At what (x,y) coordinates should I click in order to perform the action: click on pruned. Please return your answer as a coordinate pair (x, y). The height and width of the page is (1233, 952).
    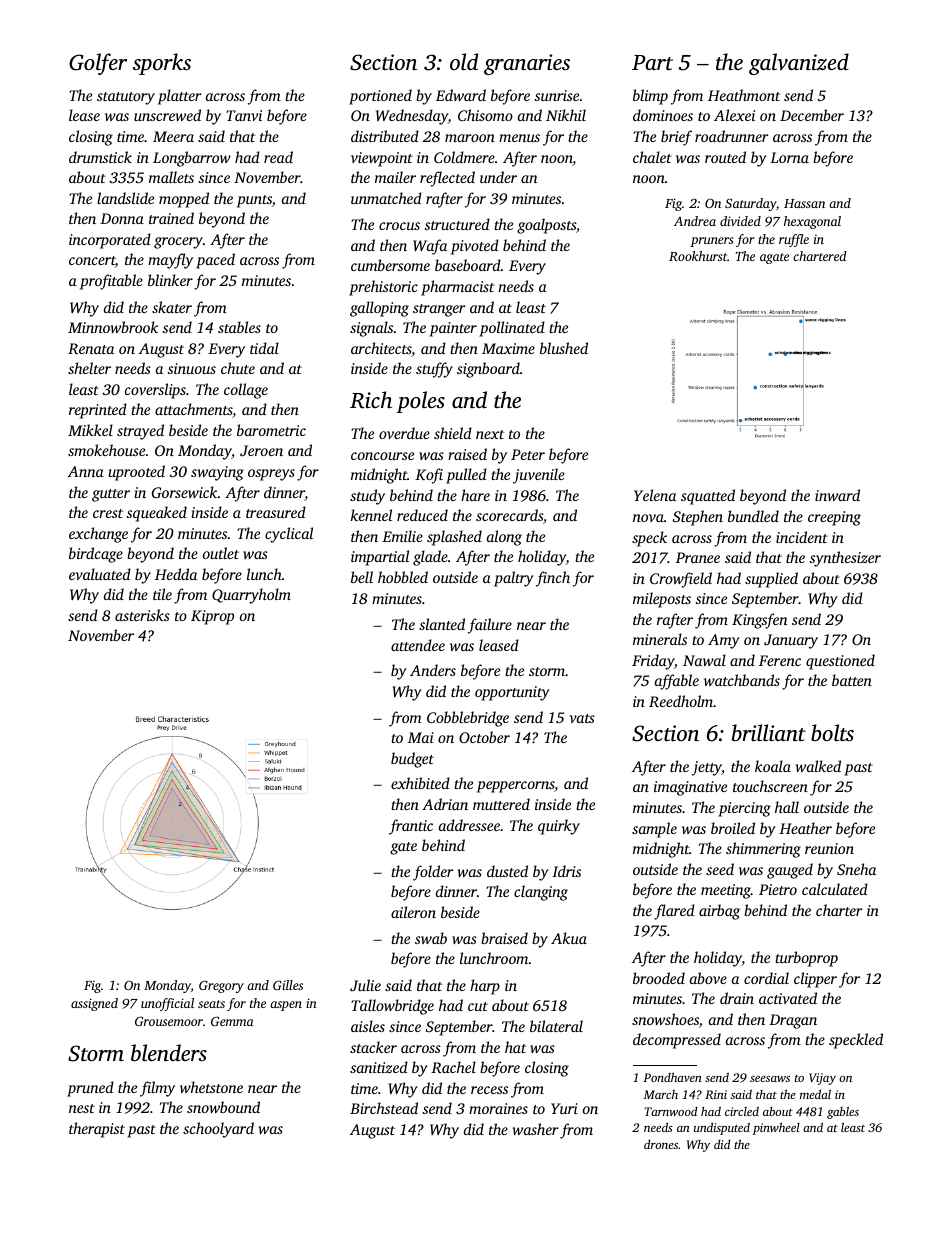
    Looking at the image, I should click on (90, 1089).
